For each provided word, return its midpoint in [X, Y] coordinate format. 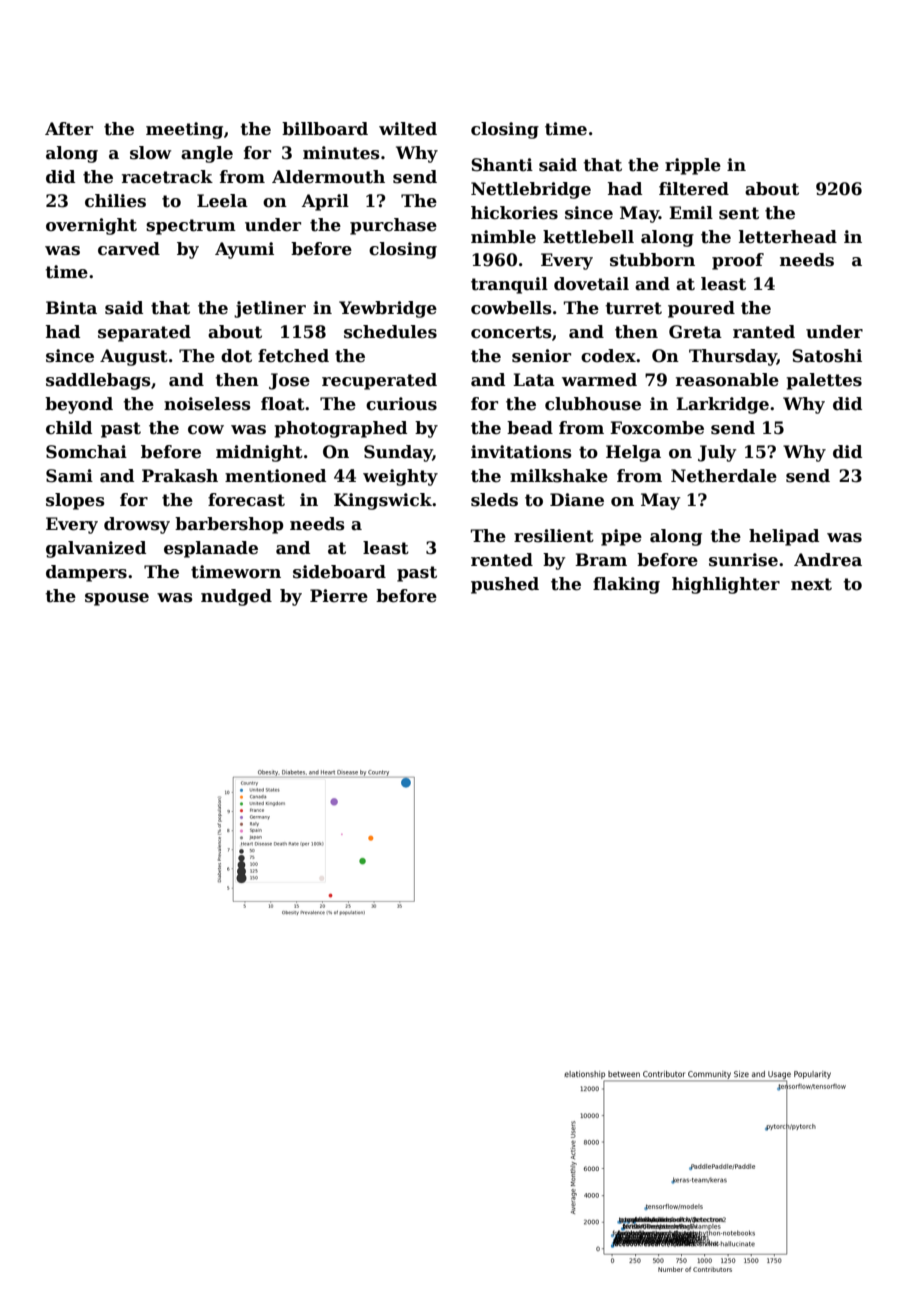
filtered [694, 189]
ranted [764, 332]
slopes [75, 501]
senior [541, 356]
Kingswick [383, 501]
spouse [117, 599]
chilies [115, 201]
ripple [693, 166]
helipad [784, 537]
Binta [71, 308]
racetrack [167, 177]
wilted [408, 129]
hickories [514, 213]
